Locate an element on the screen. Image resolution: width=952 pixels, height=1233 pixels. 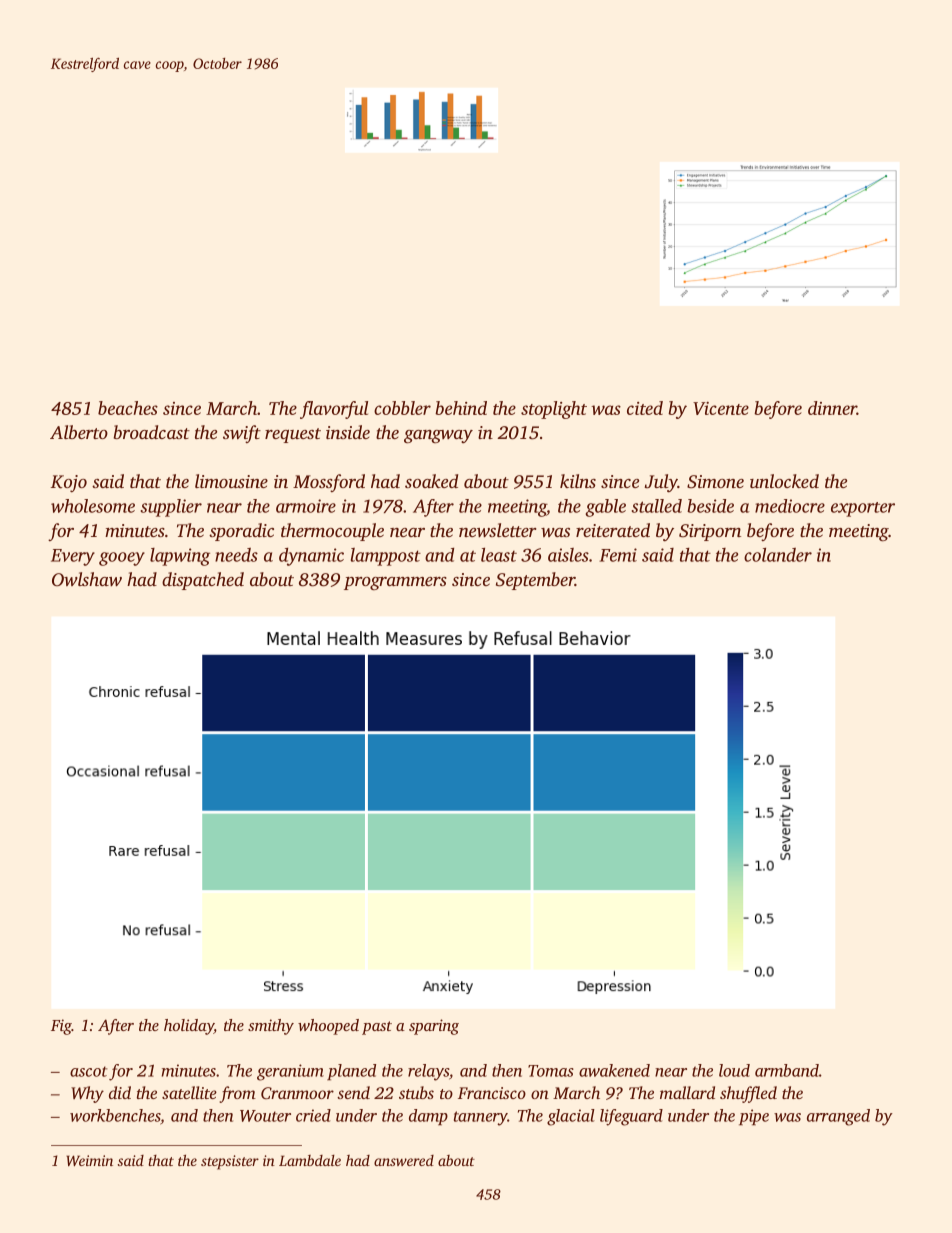
Femi is located at coordinates (618, 555).
